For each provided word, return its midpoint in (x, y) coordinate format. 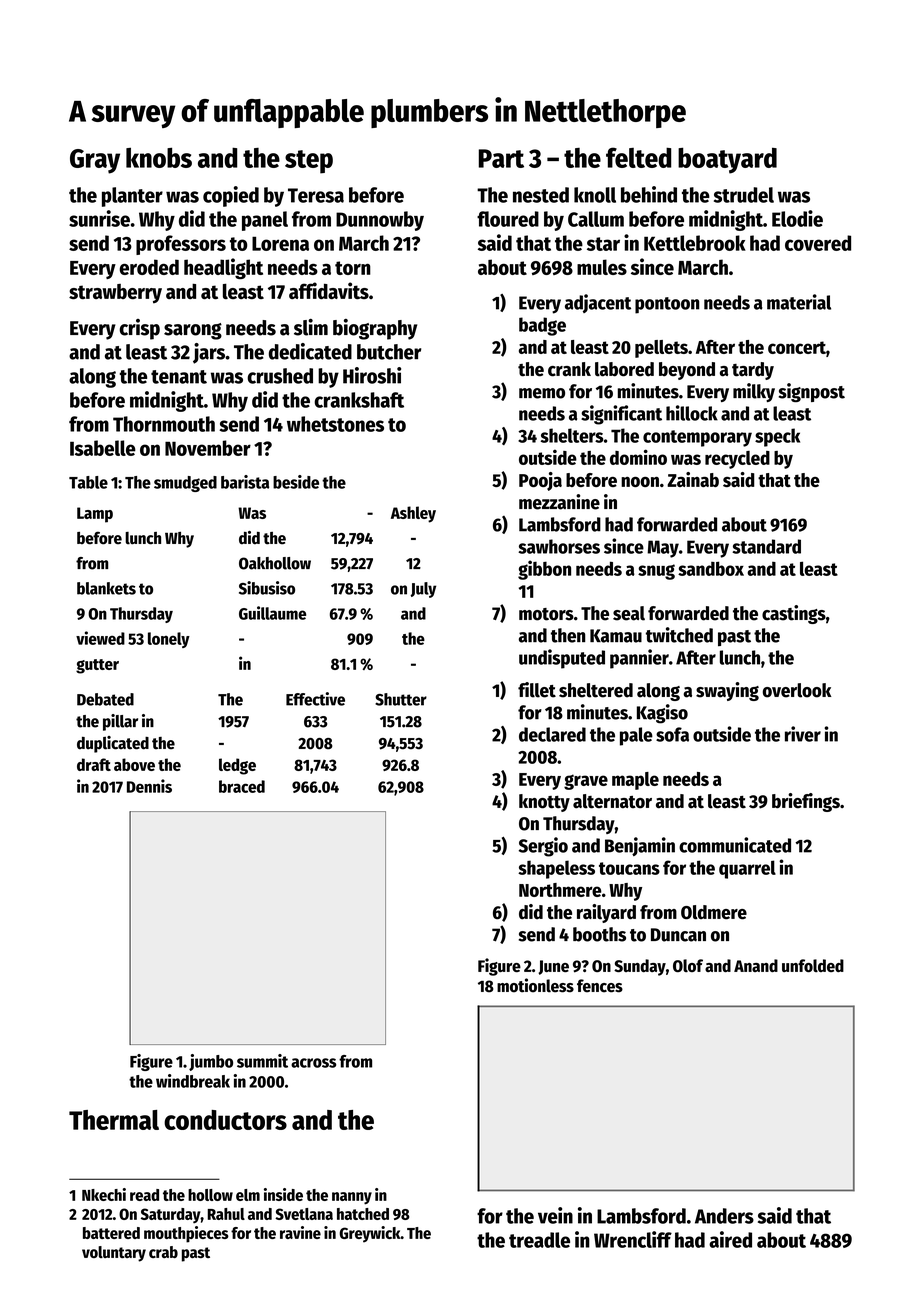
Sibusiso (267, 588)
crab (163, 1252)
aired (730, 1239)
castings (794, 614)
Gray (95, 161)
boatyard (727, 160)
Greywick (370, 1234)
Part (501, 158)
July (423, 590)
